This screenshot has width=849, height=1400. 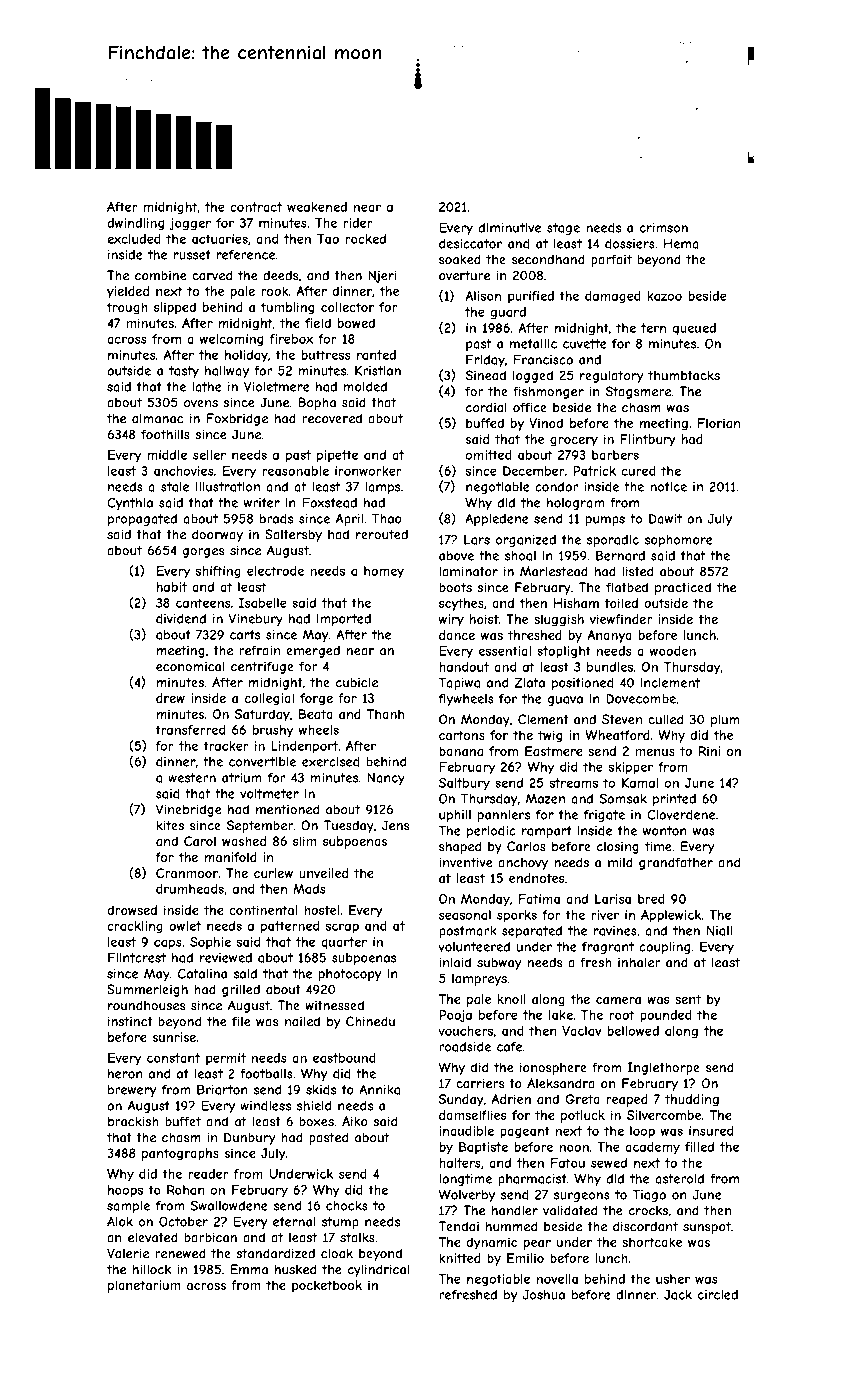 I want to click on diminutive, so click(x=510, y=228).
